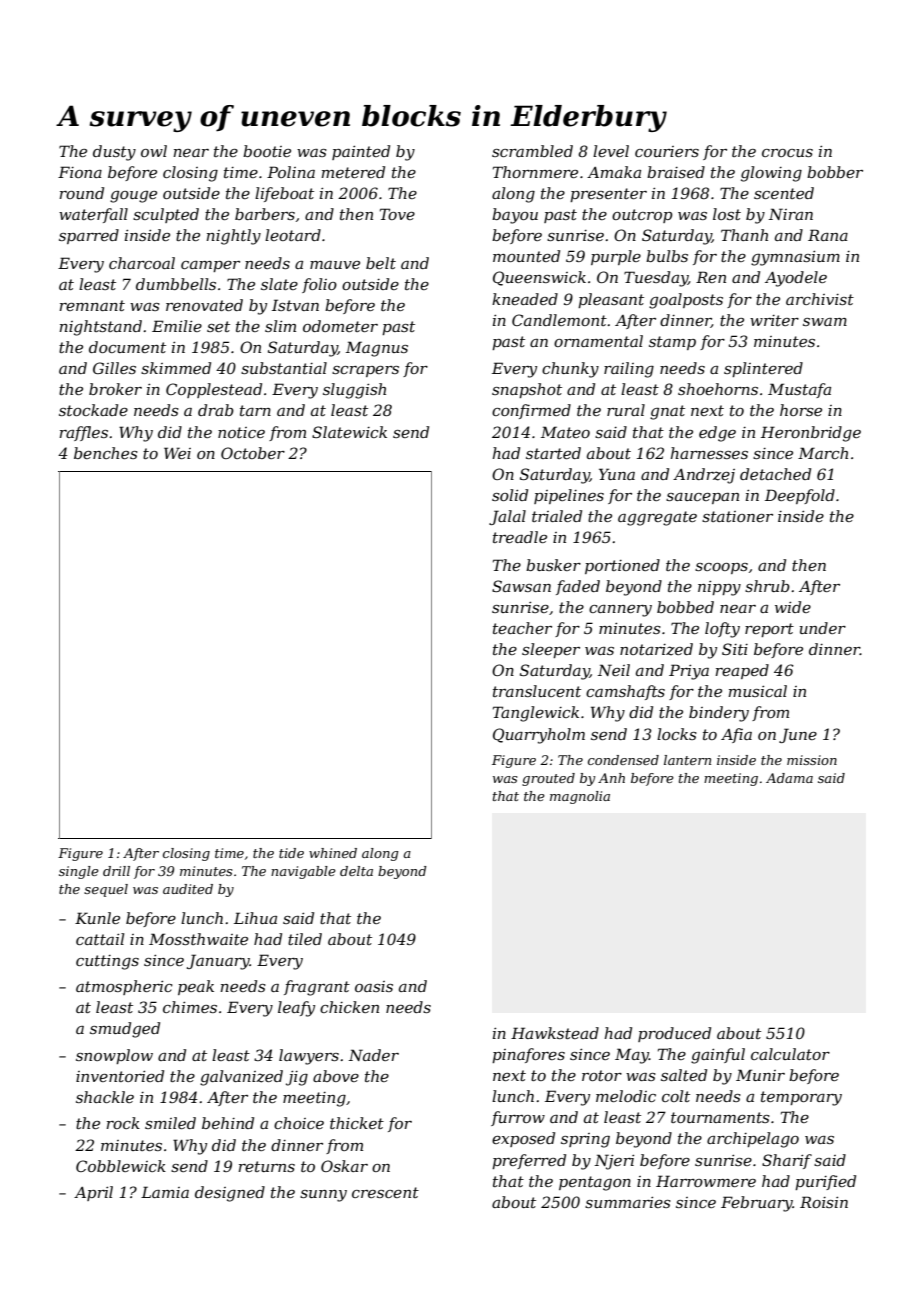  What do you see at coordinates (93, 1193) in the screenshot?
I see `April` at bounding box center [93, 1193].
